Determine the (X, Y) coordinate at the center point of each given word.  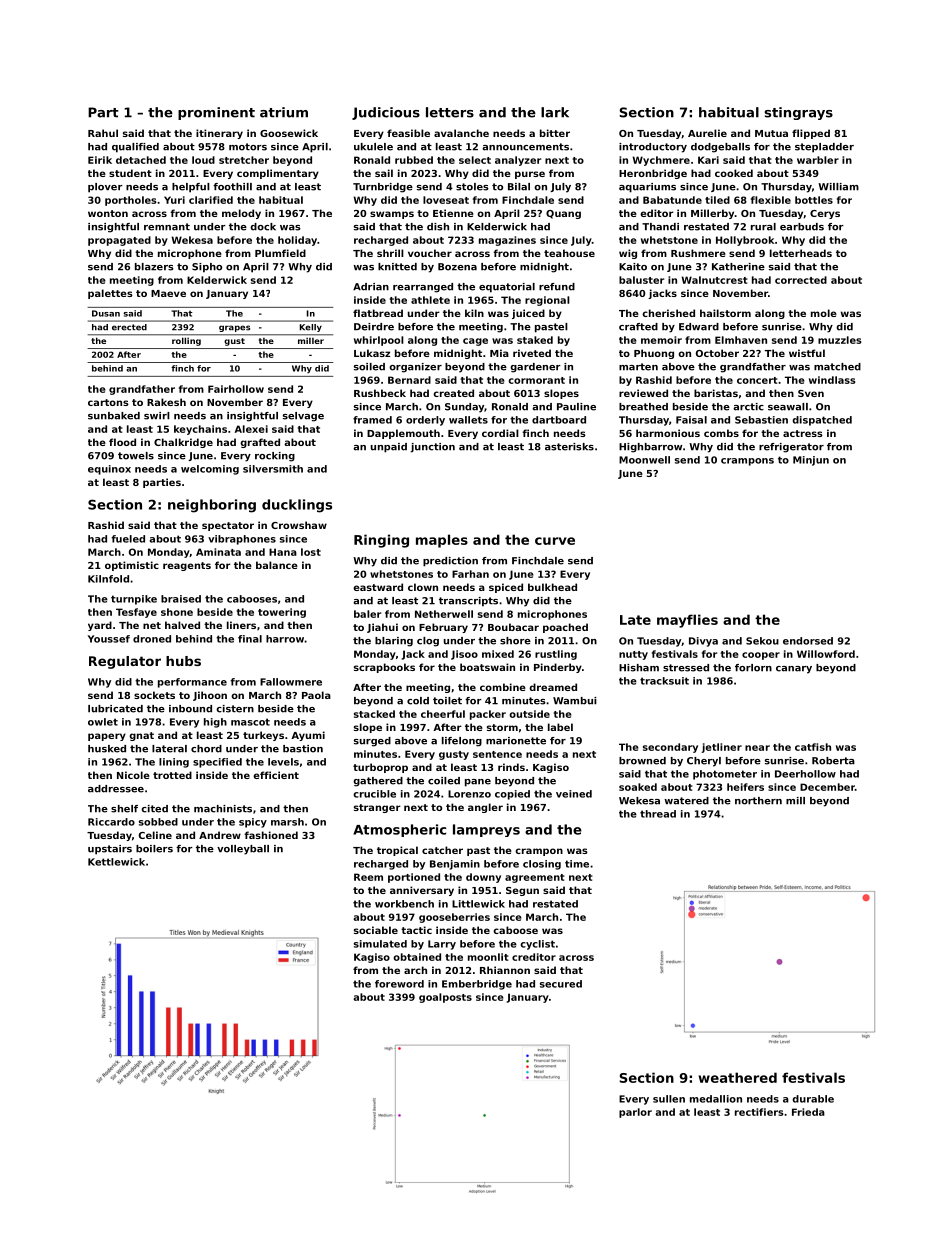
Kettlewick (116, 862)
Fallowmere (291, 682)
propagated (119, 241)
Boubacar (513, 627)
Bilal (519, 187)
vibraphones (242, 540)
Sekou (762, 641)
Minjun (811, 461)
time (577, 864)
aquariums (647, 188)
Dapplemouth (403, 434)
